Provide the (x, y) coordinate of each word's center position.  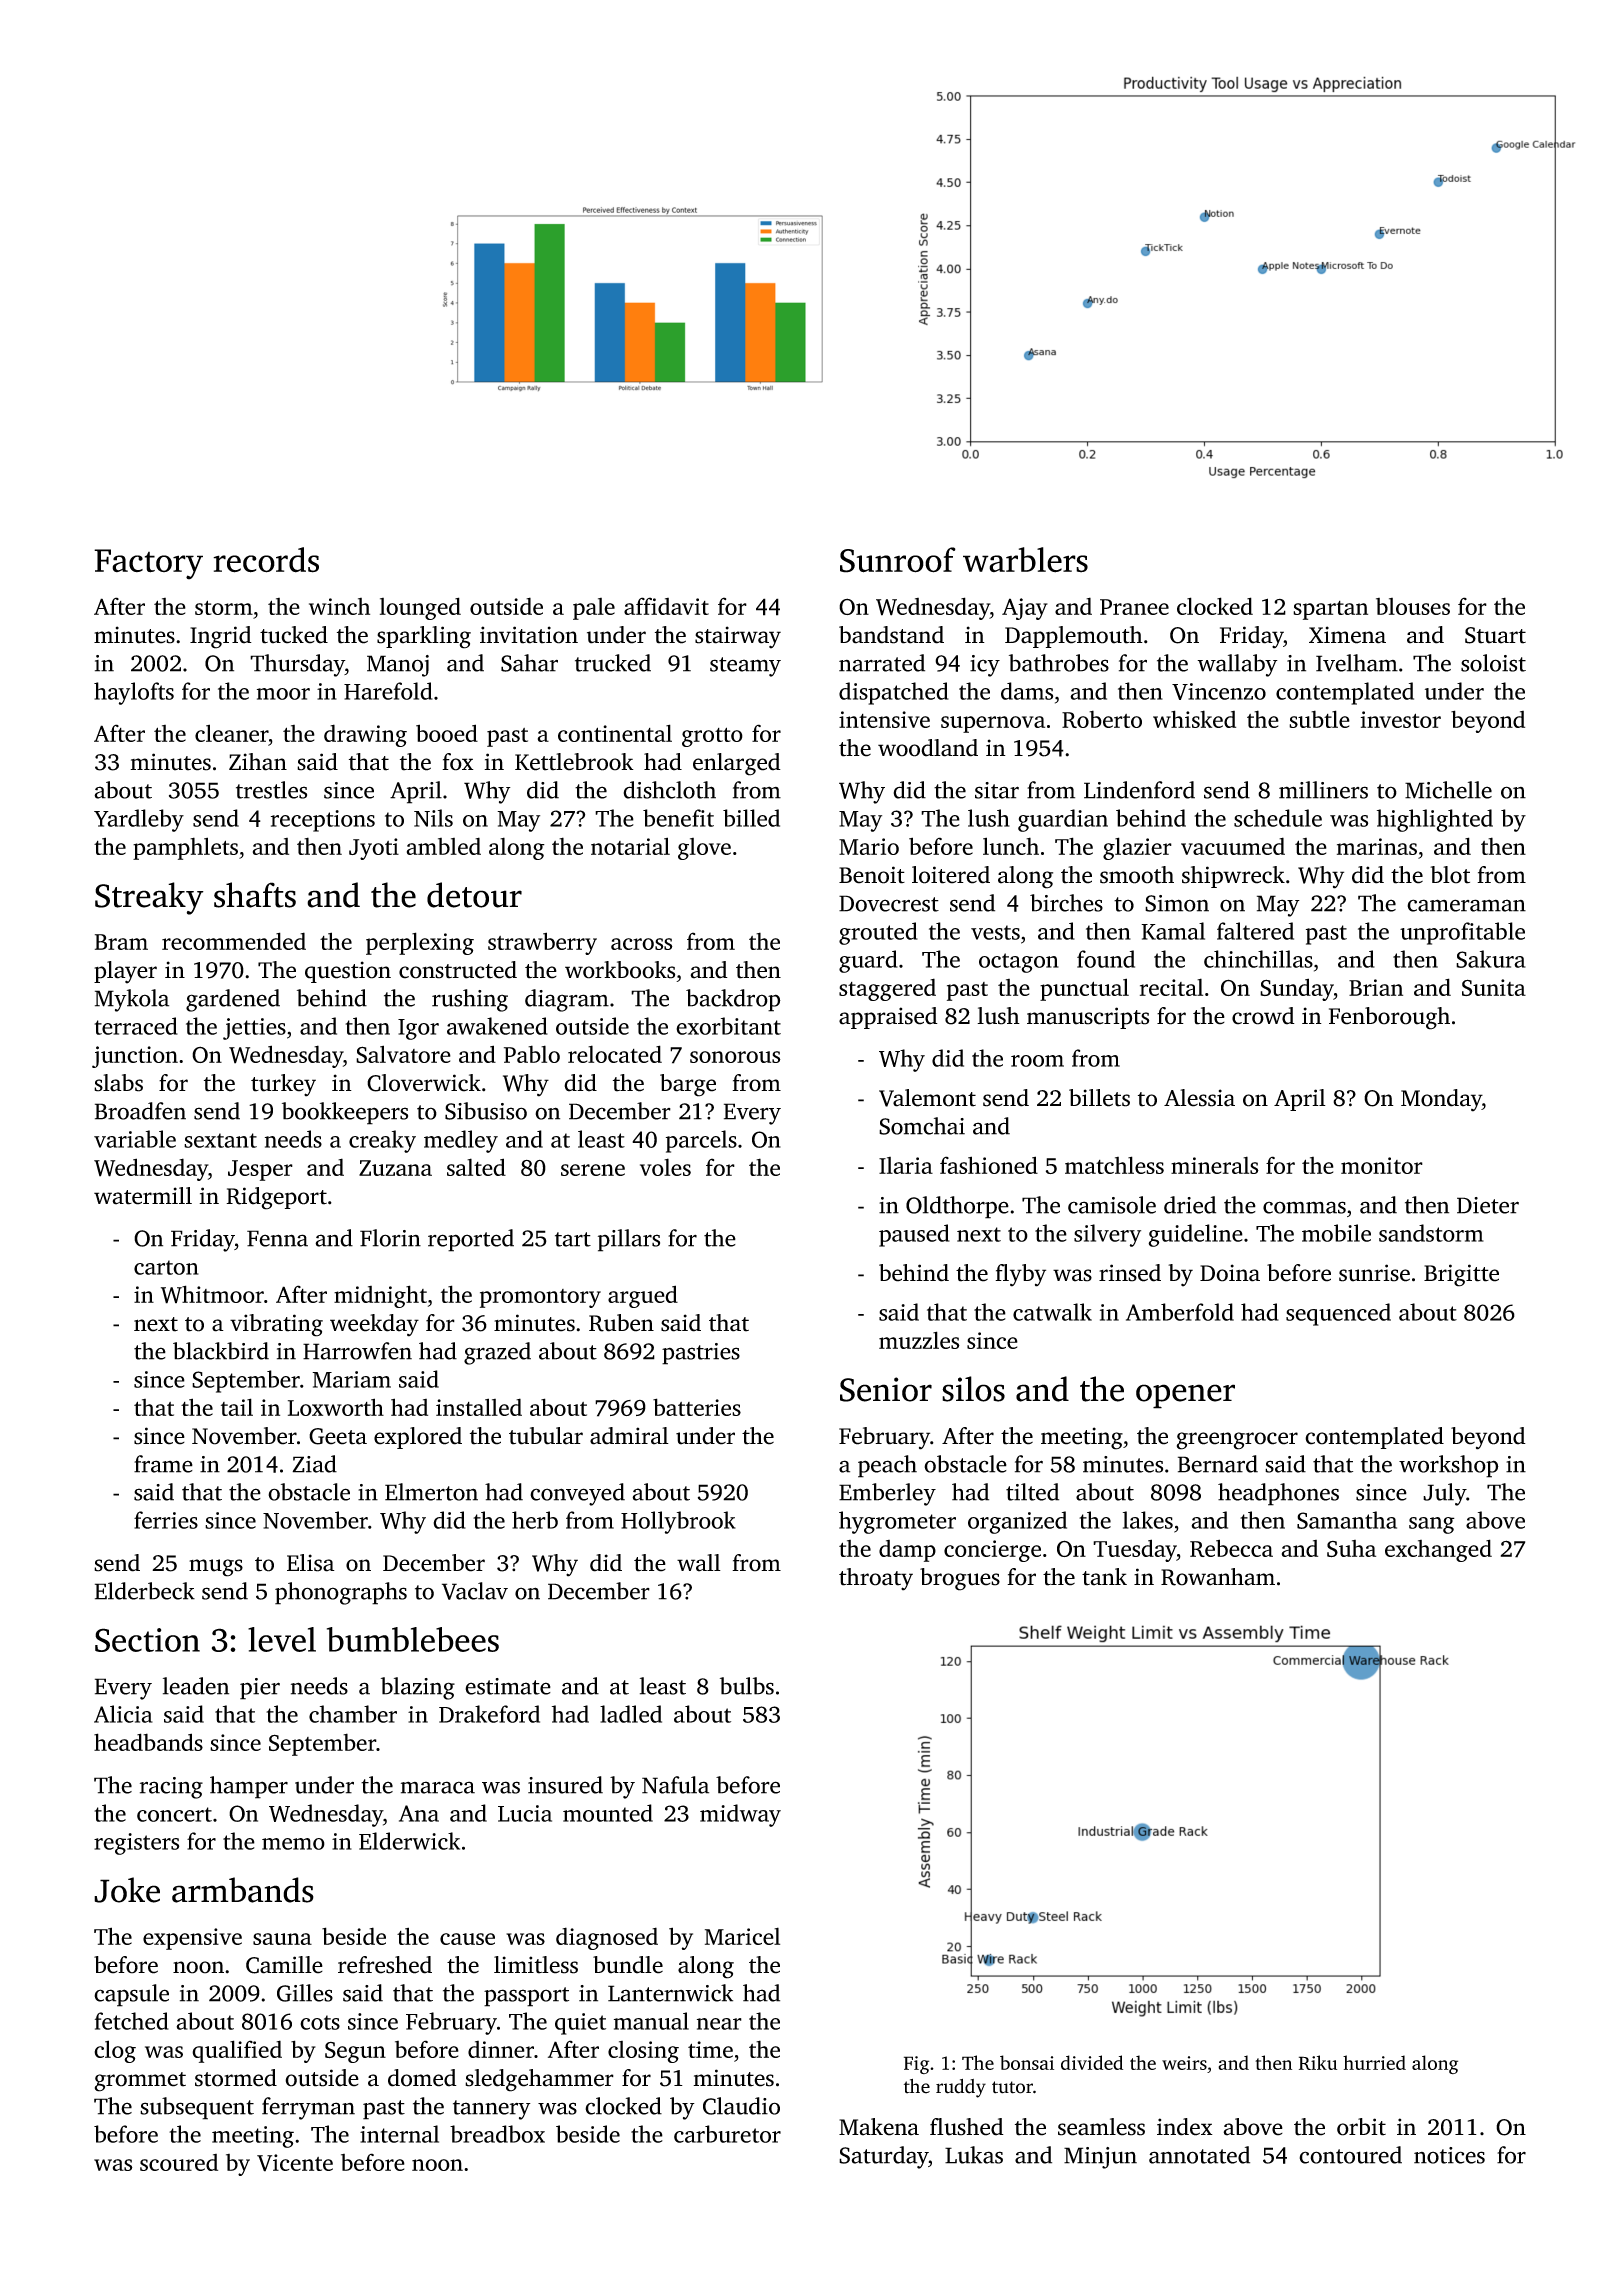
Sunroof (898, 560)
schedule (1278, 818)
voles (665, 1167)
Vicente (295, 2163)
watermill (143, 1196)
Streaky (149, 898)
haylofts (134, 693)
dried (1190, 1205)
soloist (1493, 663)
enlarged (737, 764)
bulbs (747, 1686)
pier (260, 1689)
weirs (1184, 2063)
